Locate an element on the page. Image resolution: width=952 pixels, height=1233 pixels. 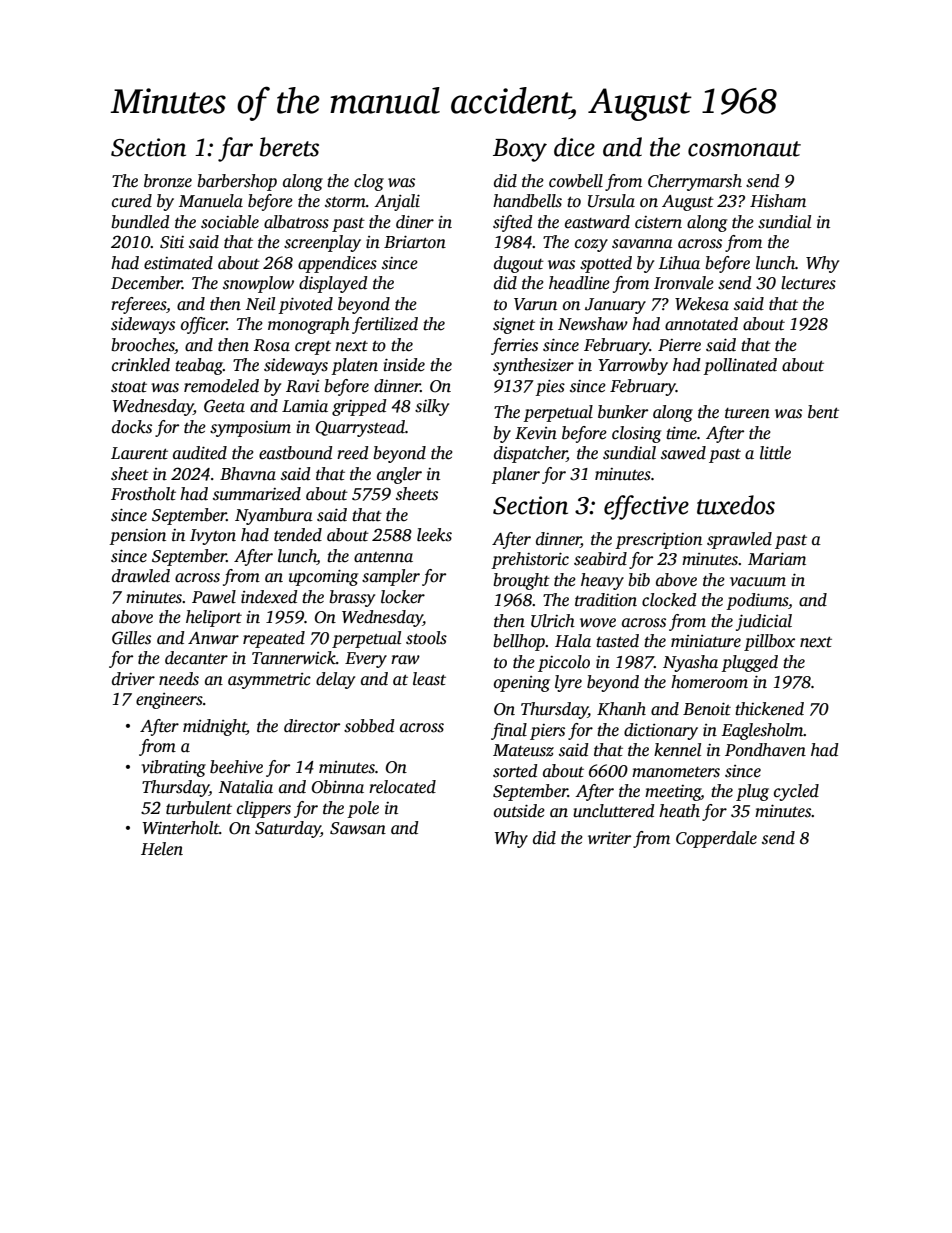
brought is located at coordinates (521, 581).
